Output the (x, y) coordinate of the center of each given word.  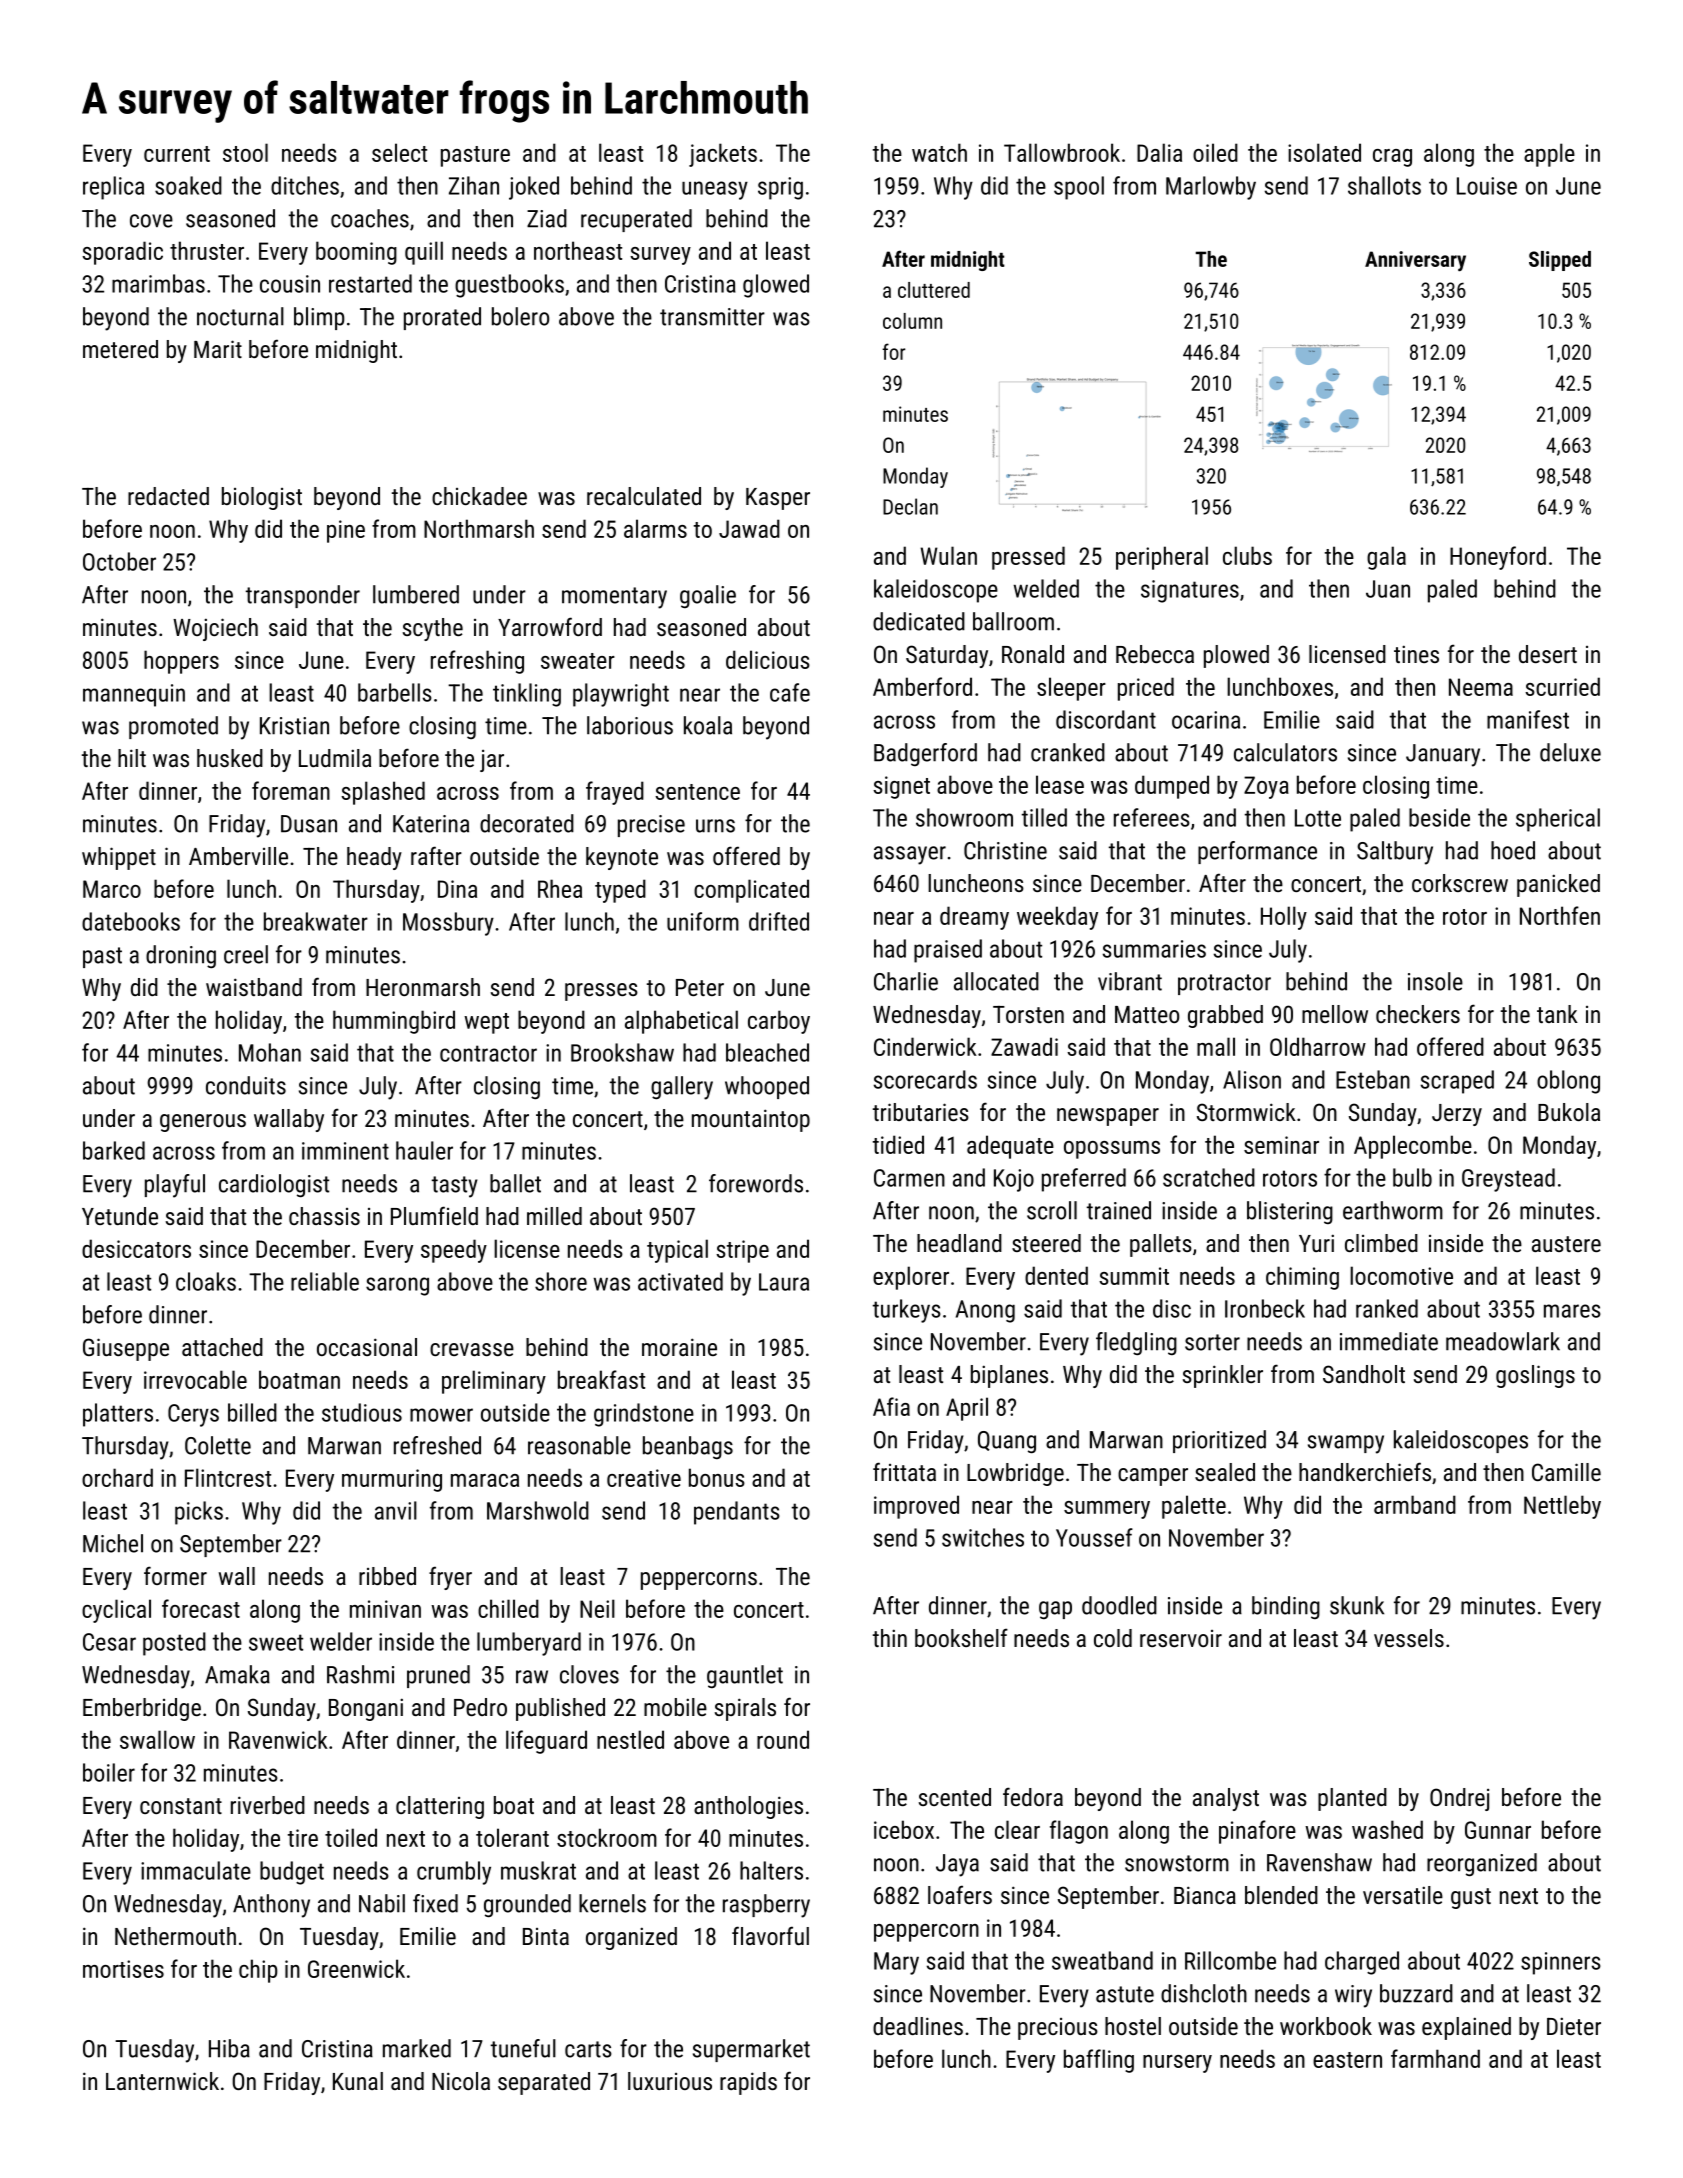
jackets (723, 155)
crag (1392, 158)
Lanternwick (162, 2081)
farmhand (1435, 2058)
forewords (756, 1183)
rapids (748, 2083)
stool (245, 152)
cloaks (206, 1281)
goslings (1535, 1376)
